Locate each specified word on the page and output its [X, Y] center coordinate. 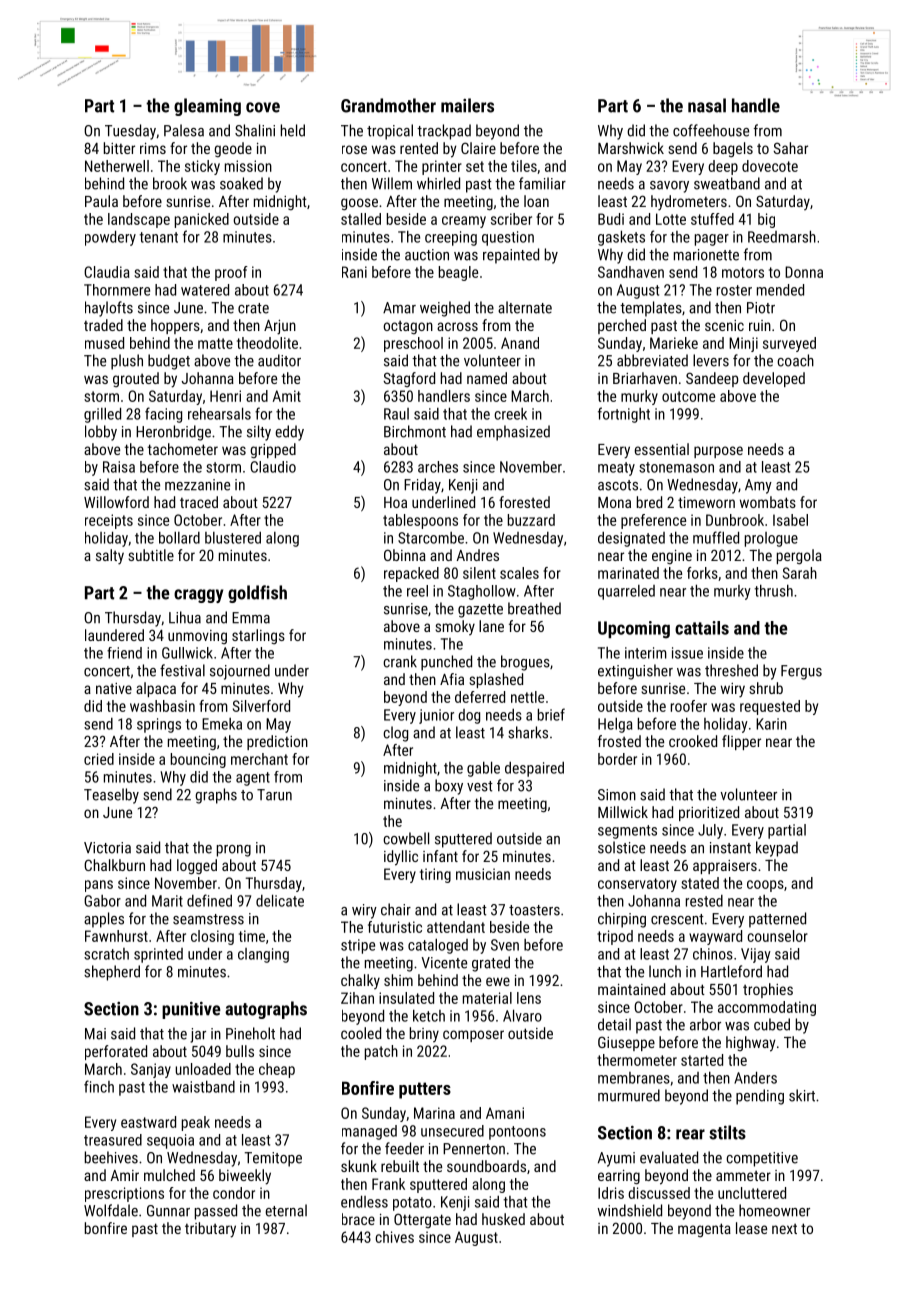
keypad [777, 849]
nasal [707, 105]
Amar [399, 308]
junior [436, 716]
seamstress [208, 919]
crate [253, 308]
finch [99, 1086]
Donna [804, 272]
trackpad [444, 132]
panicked [202, 220]
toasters [534, 910]
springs [159, 725]
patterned [777, 920]
